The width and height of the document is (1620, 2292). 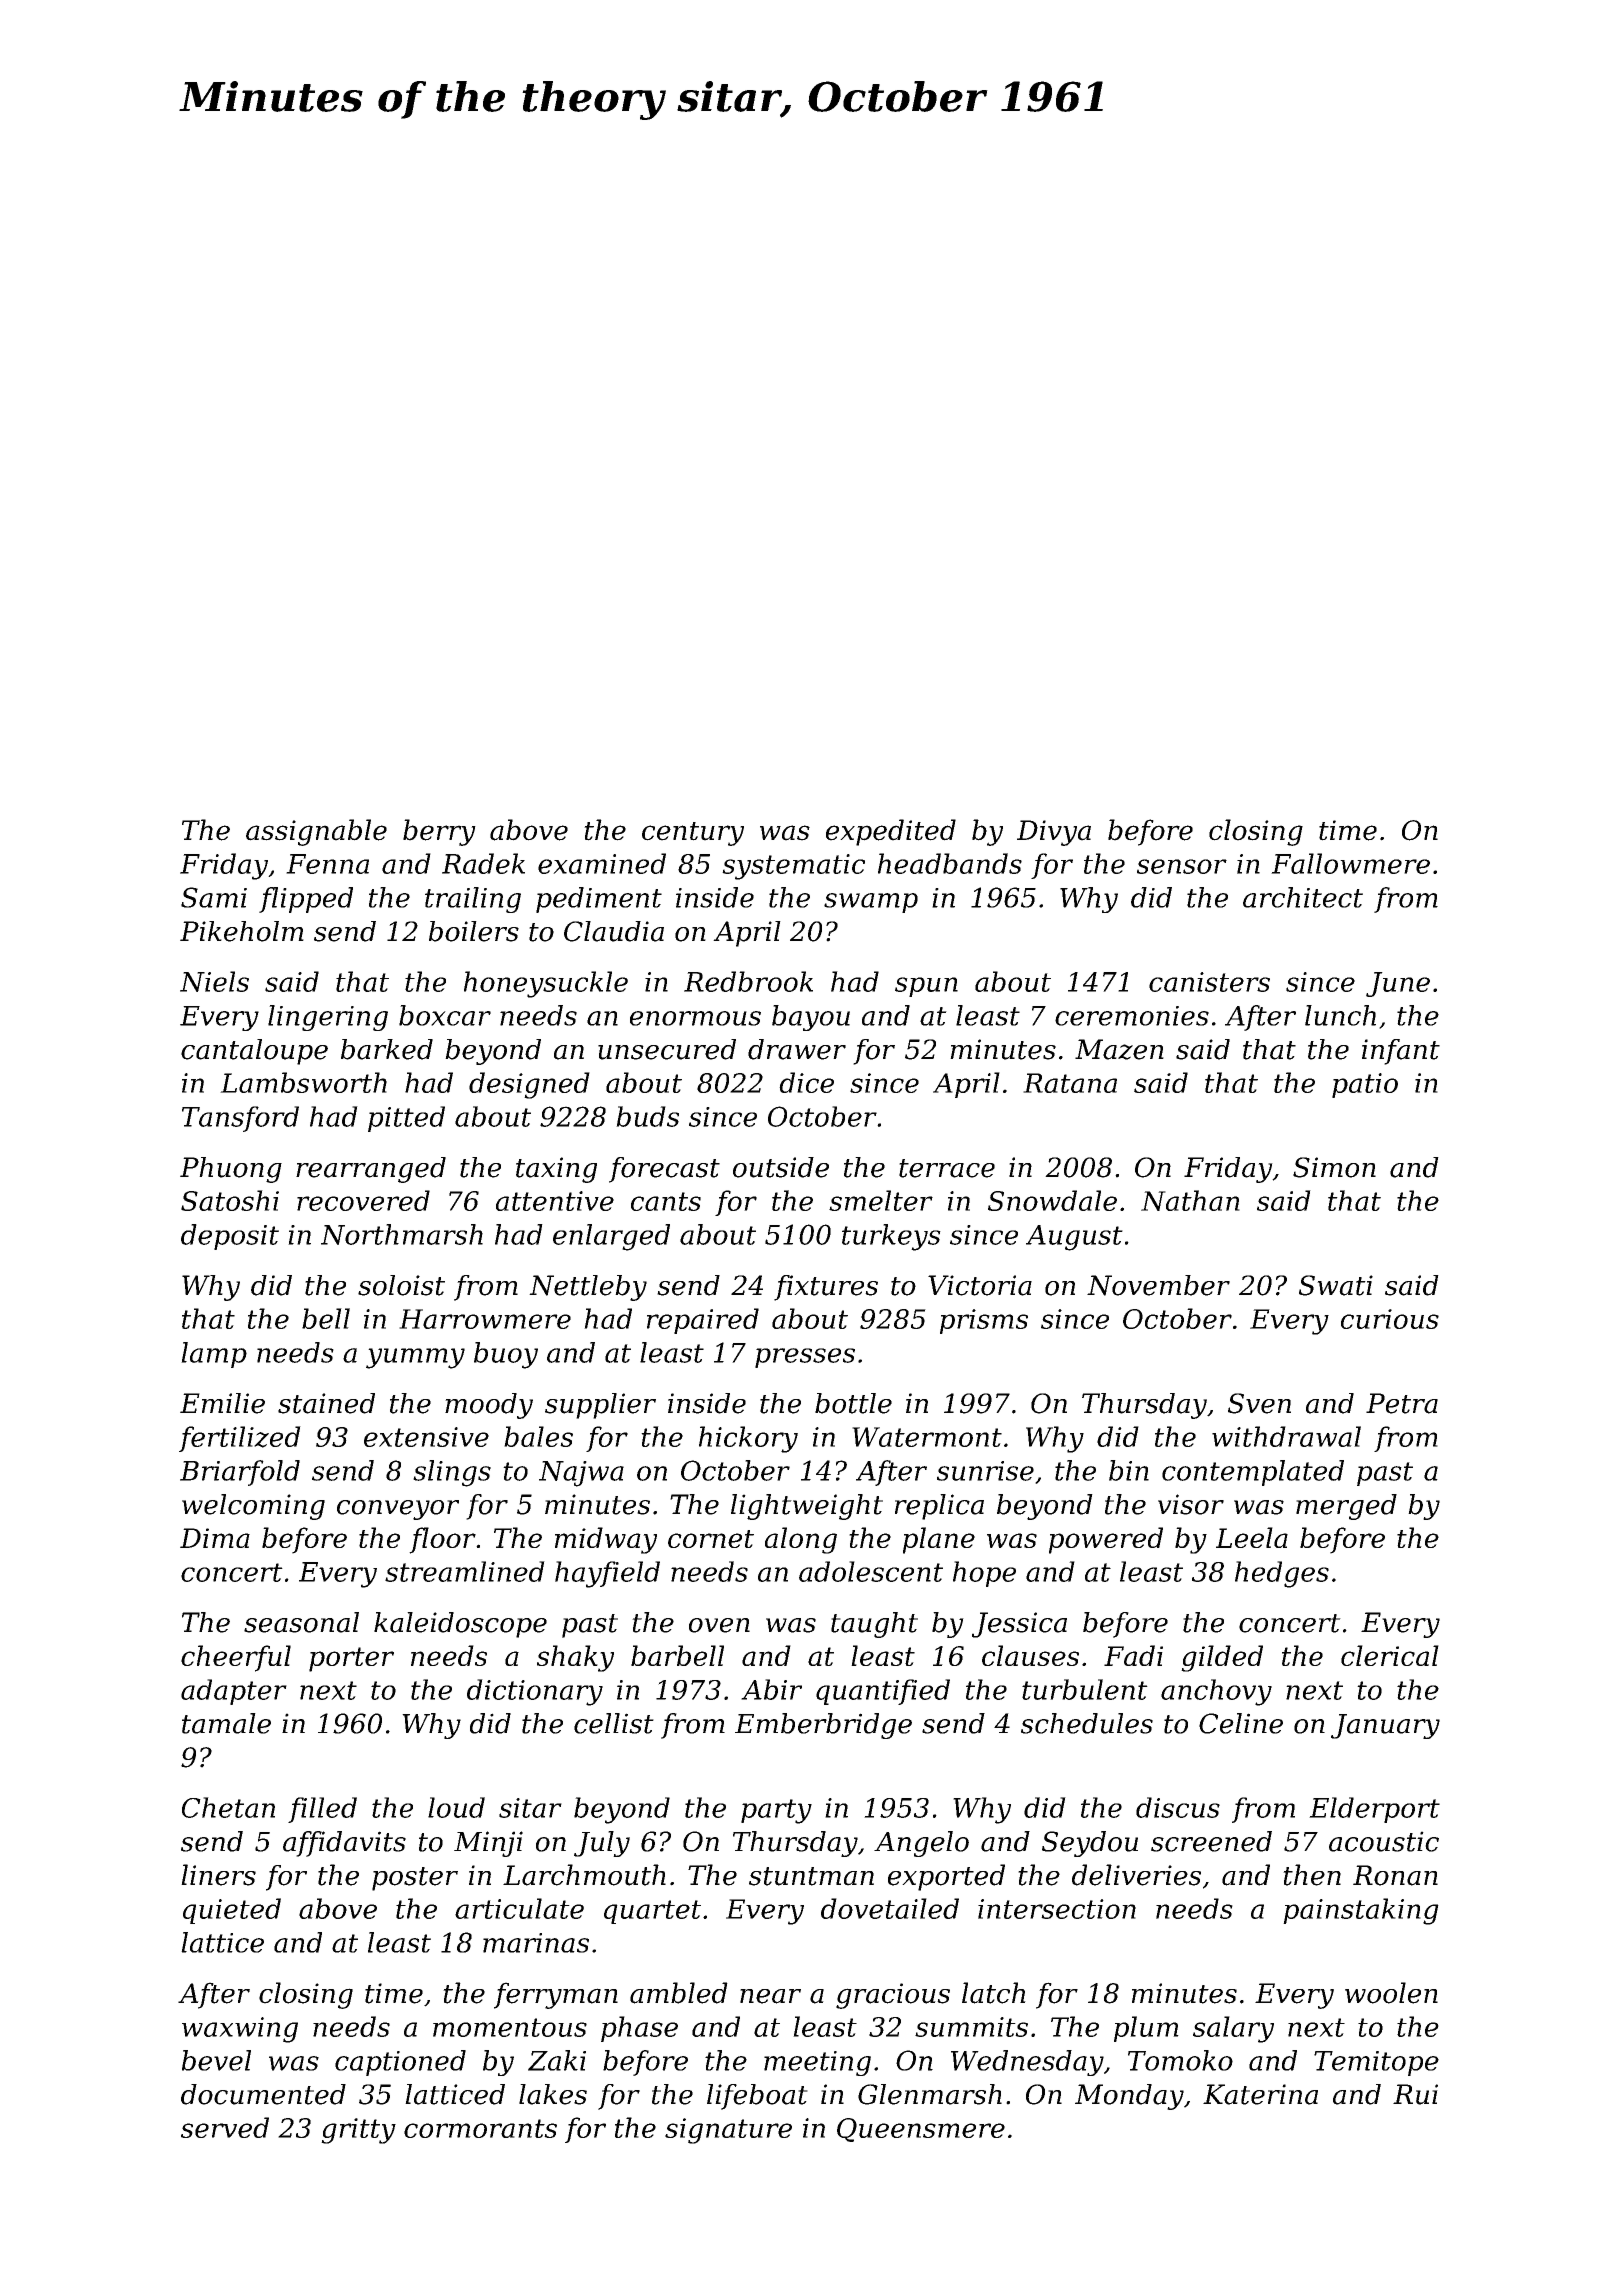 I want to click on adapter, so click(x=234, y=1692).
